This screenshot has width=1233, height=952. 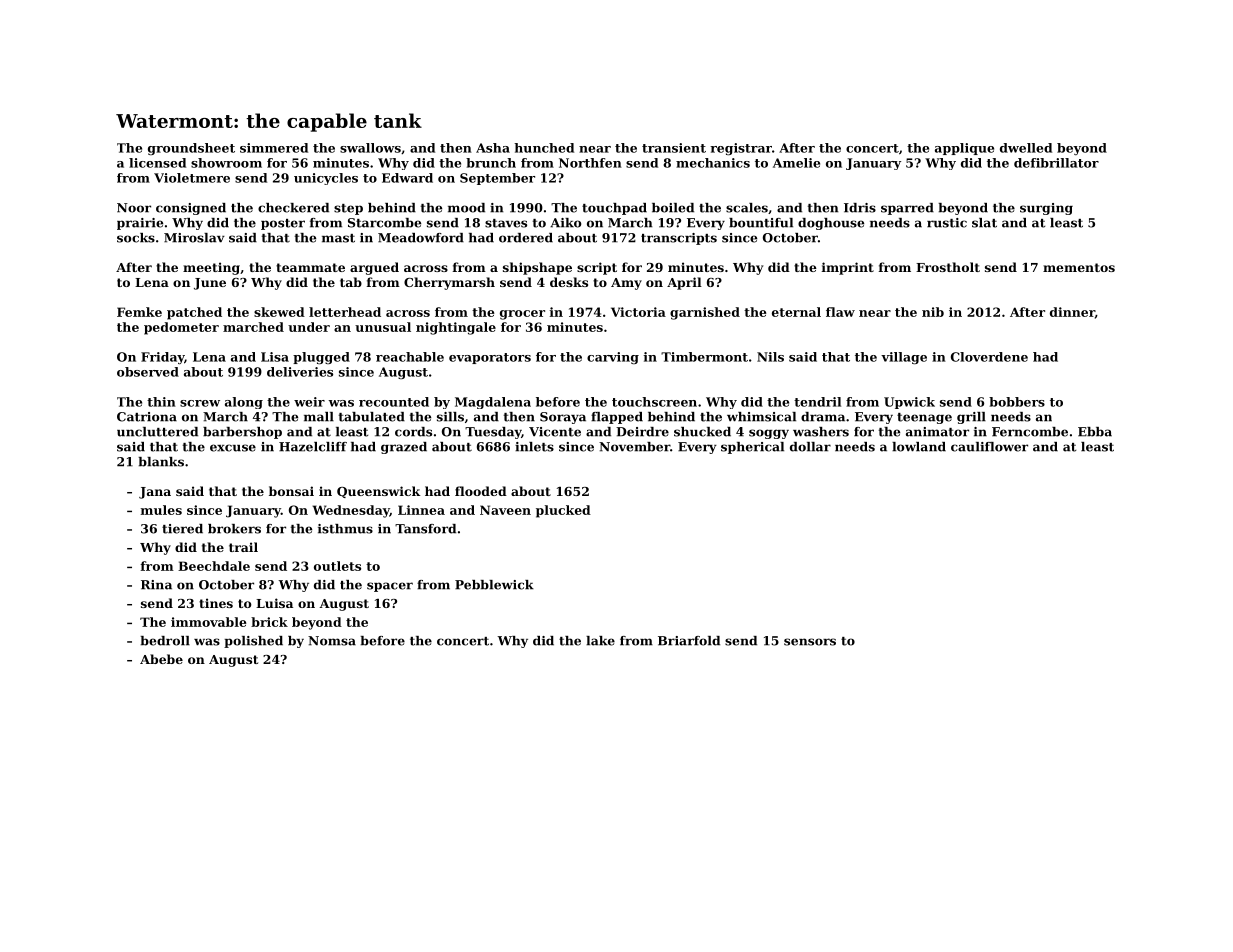 I want to click on touchscreen, so click(x=654, y=402).
